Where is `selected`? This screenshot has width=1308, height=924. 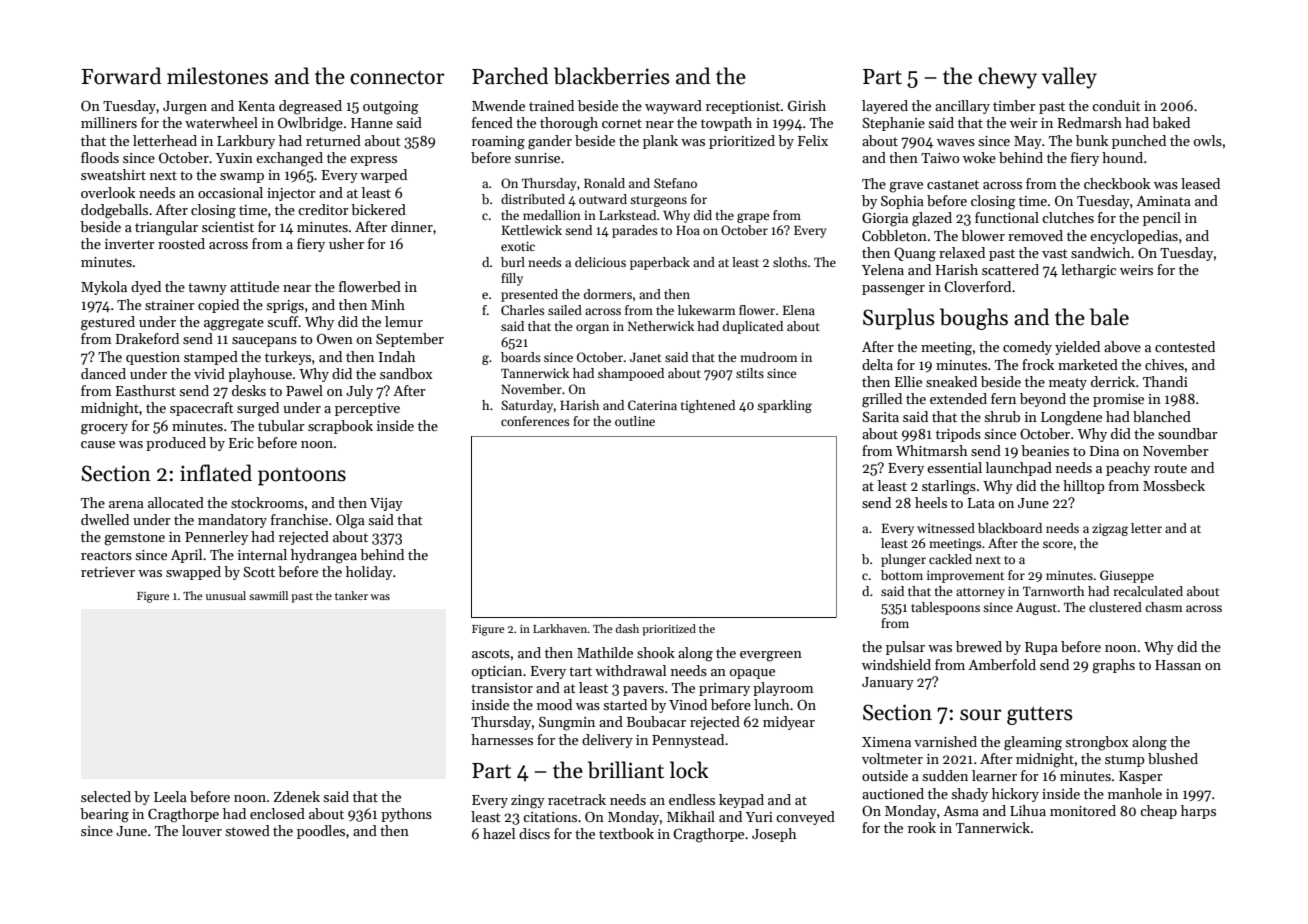
selected is located at coordinates (106, 796).
